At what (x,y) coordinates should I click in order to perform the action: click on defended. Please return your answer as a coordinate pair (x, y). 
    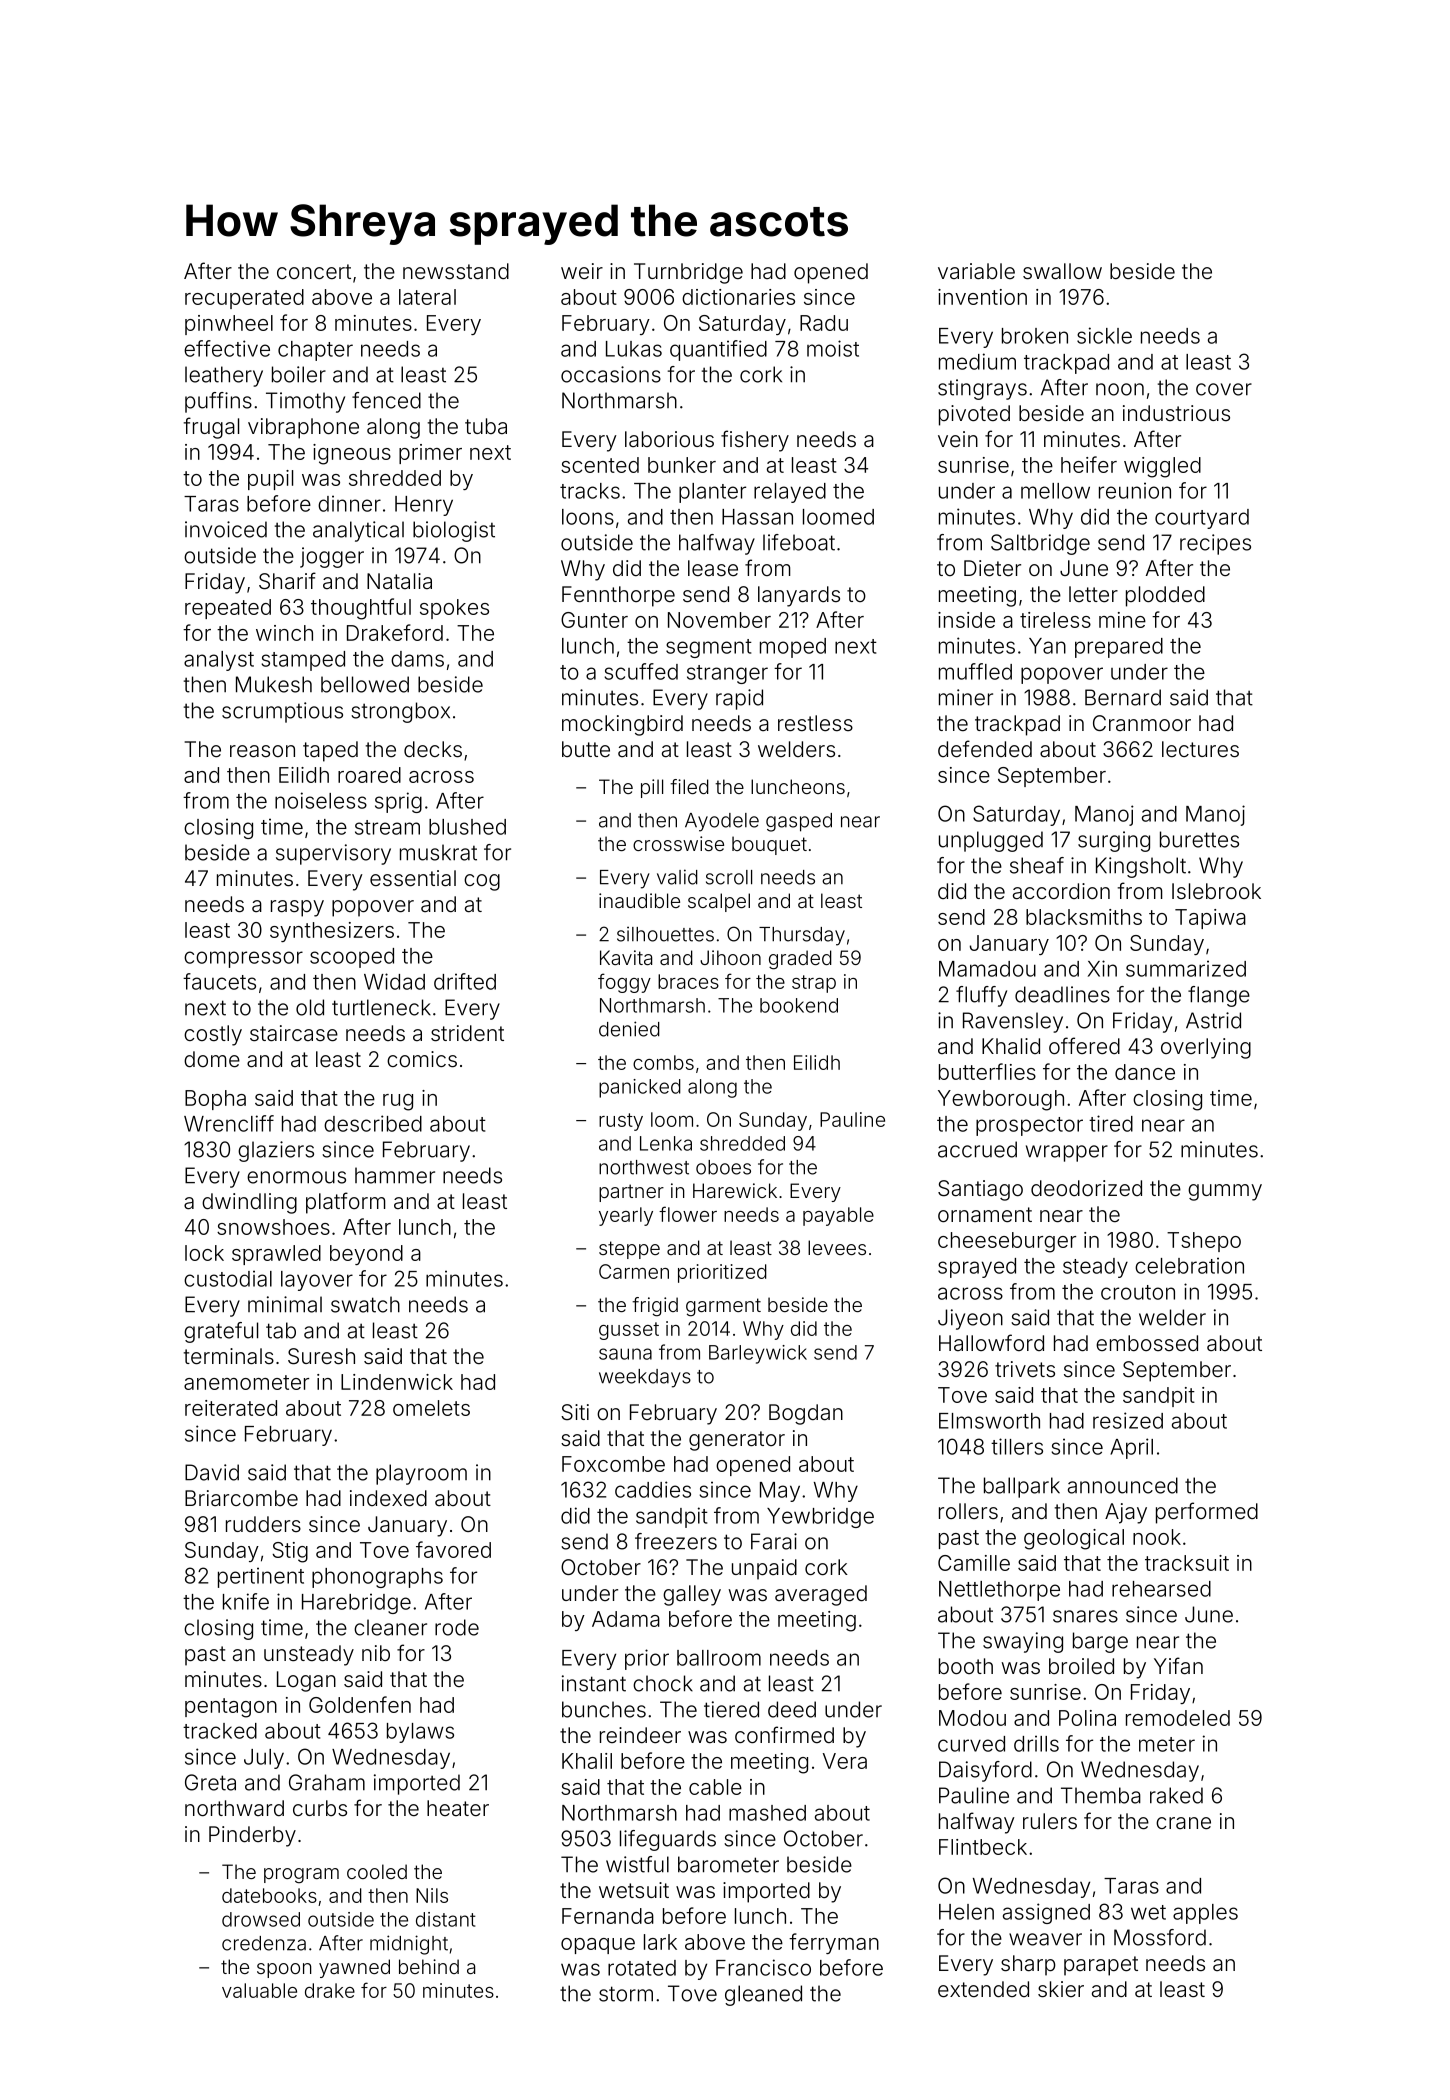
    Looking at the image, I should click on (985, 748).
